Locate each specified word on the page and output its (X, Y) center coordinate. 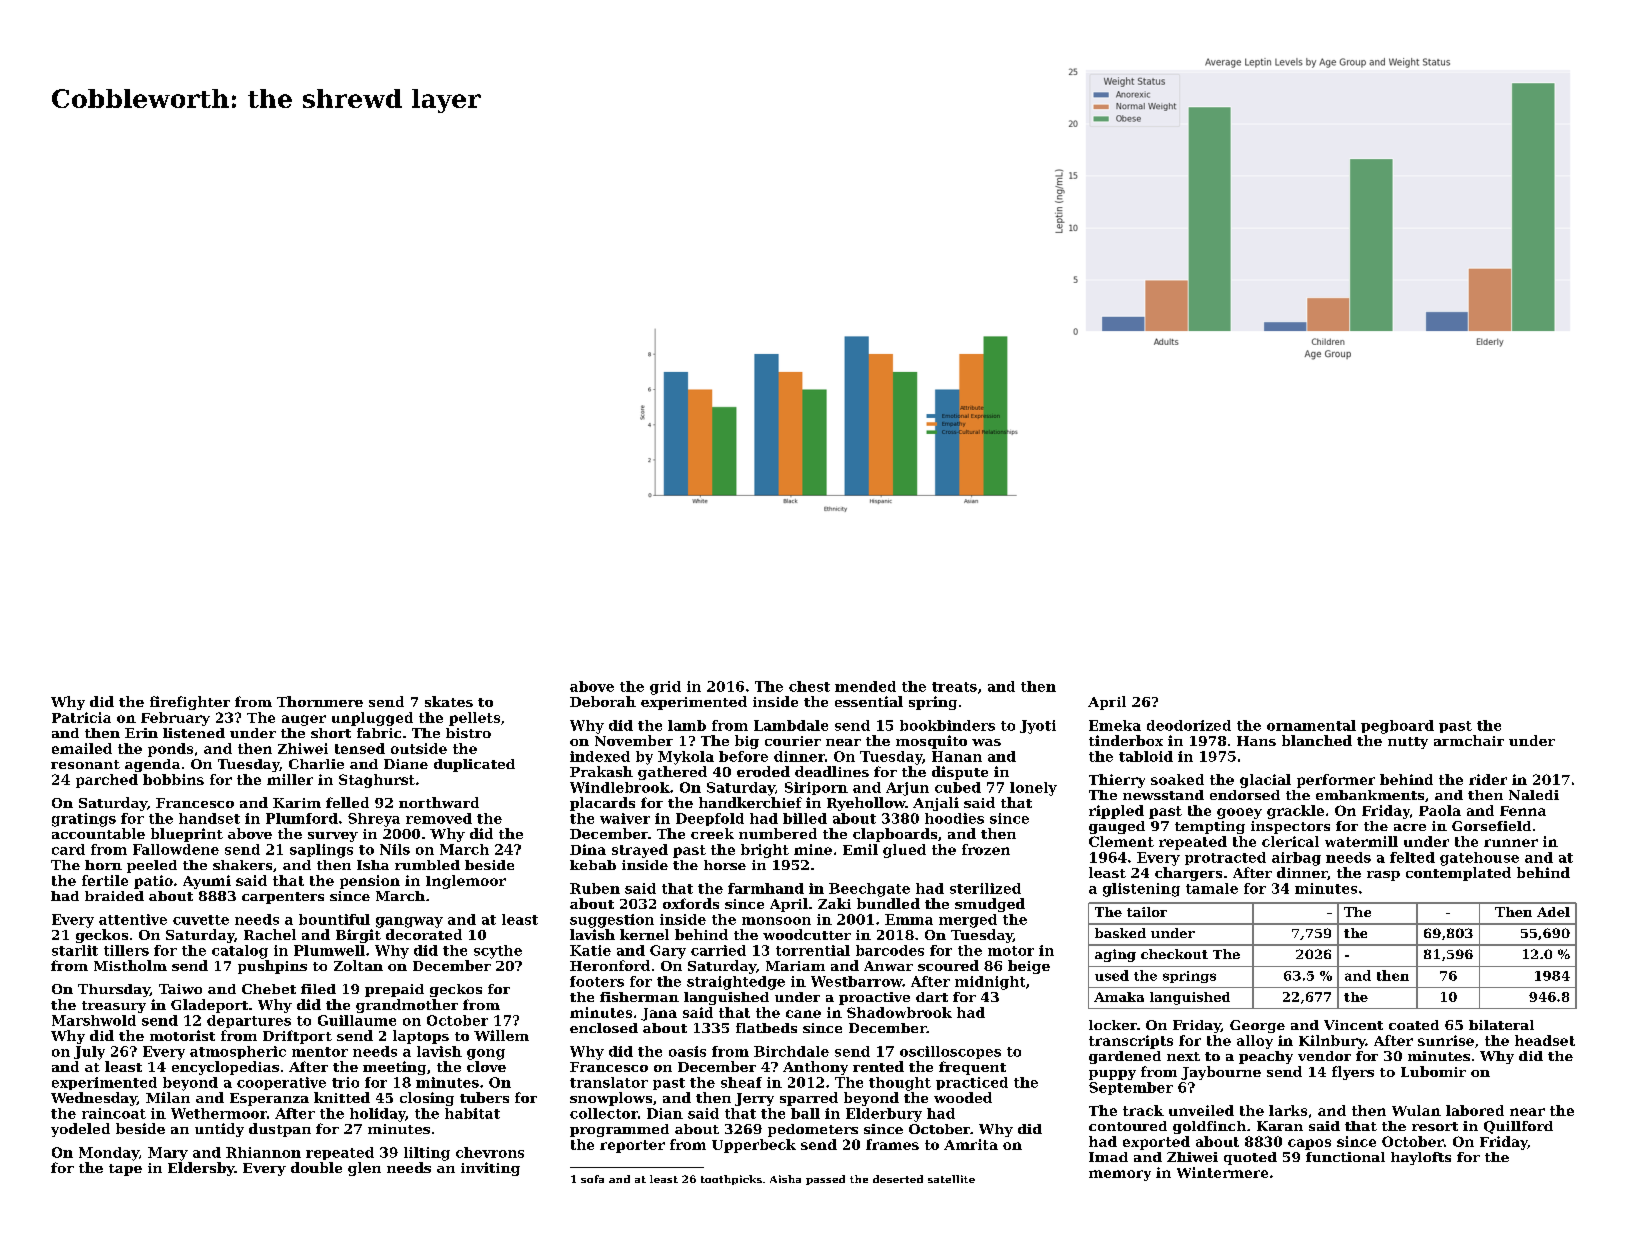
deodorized (1189, 725)
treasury (114, 1007)
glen (364, 1169)
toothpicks (731, 1180)
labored (1475, 1110)
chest (809, 686)
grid (665, 688)
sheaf (741, 1082)
